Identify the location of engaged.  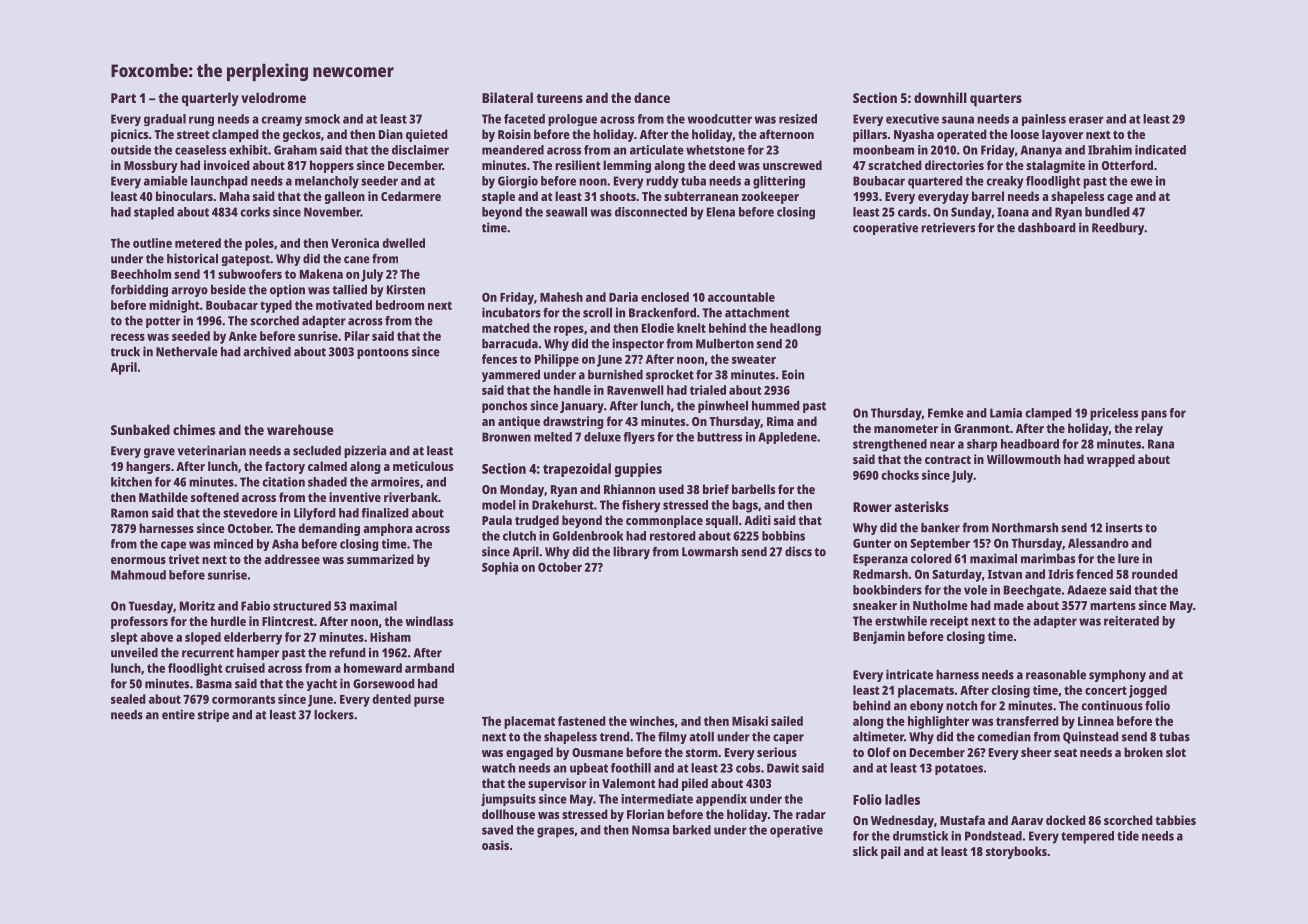
(529, 753).
